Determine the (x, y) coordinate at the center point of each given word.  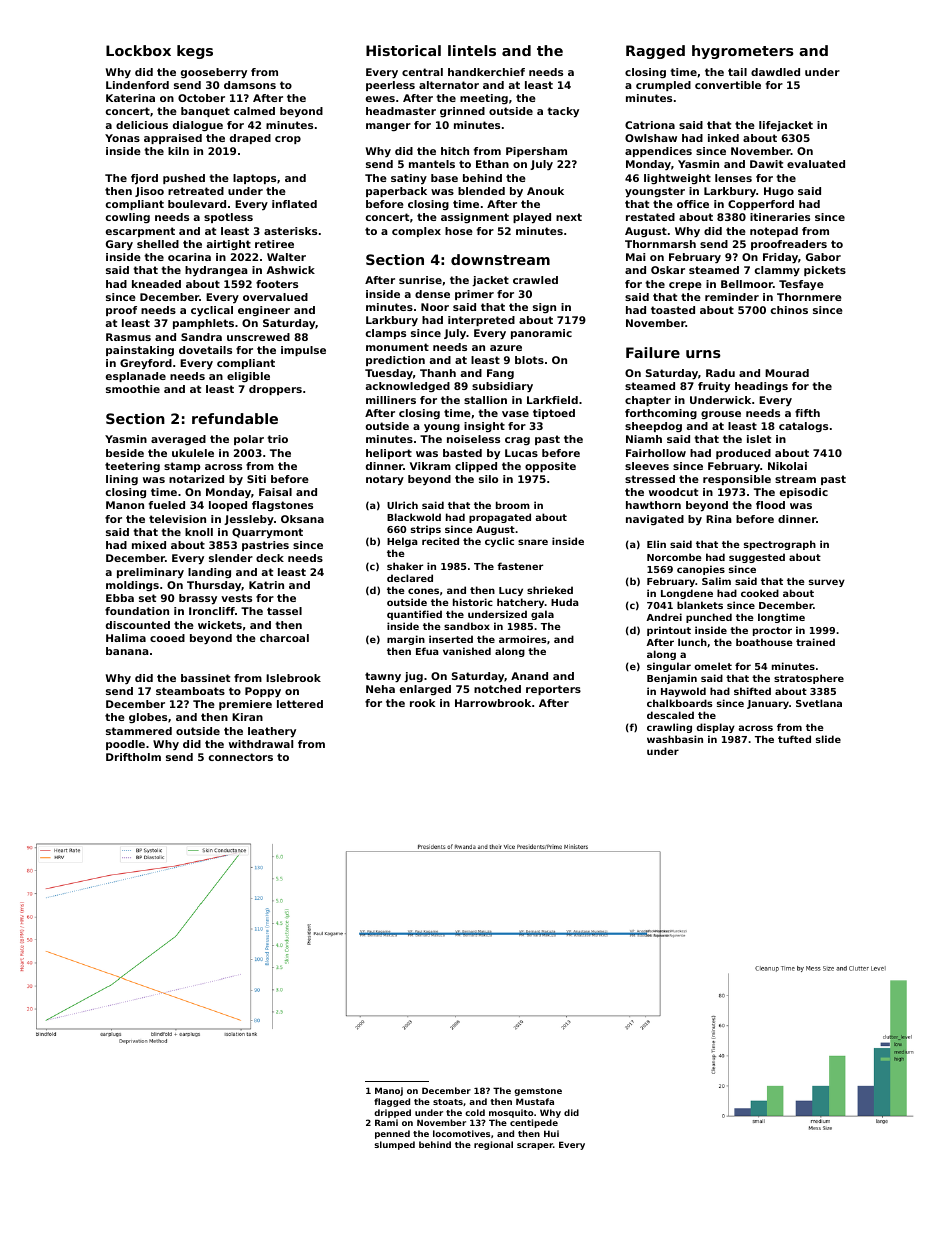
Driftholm (133, 757)
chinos (789, 310)
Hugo (779, 192)
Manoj (389, 1091)
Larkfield (552, 400)
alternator (449, 85)
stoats (448, 1102)
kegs (195, 52)
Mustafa (535, 1101)
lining (122, 480)
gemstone (538, 1092)
